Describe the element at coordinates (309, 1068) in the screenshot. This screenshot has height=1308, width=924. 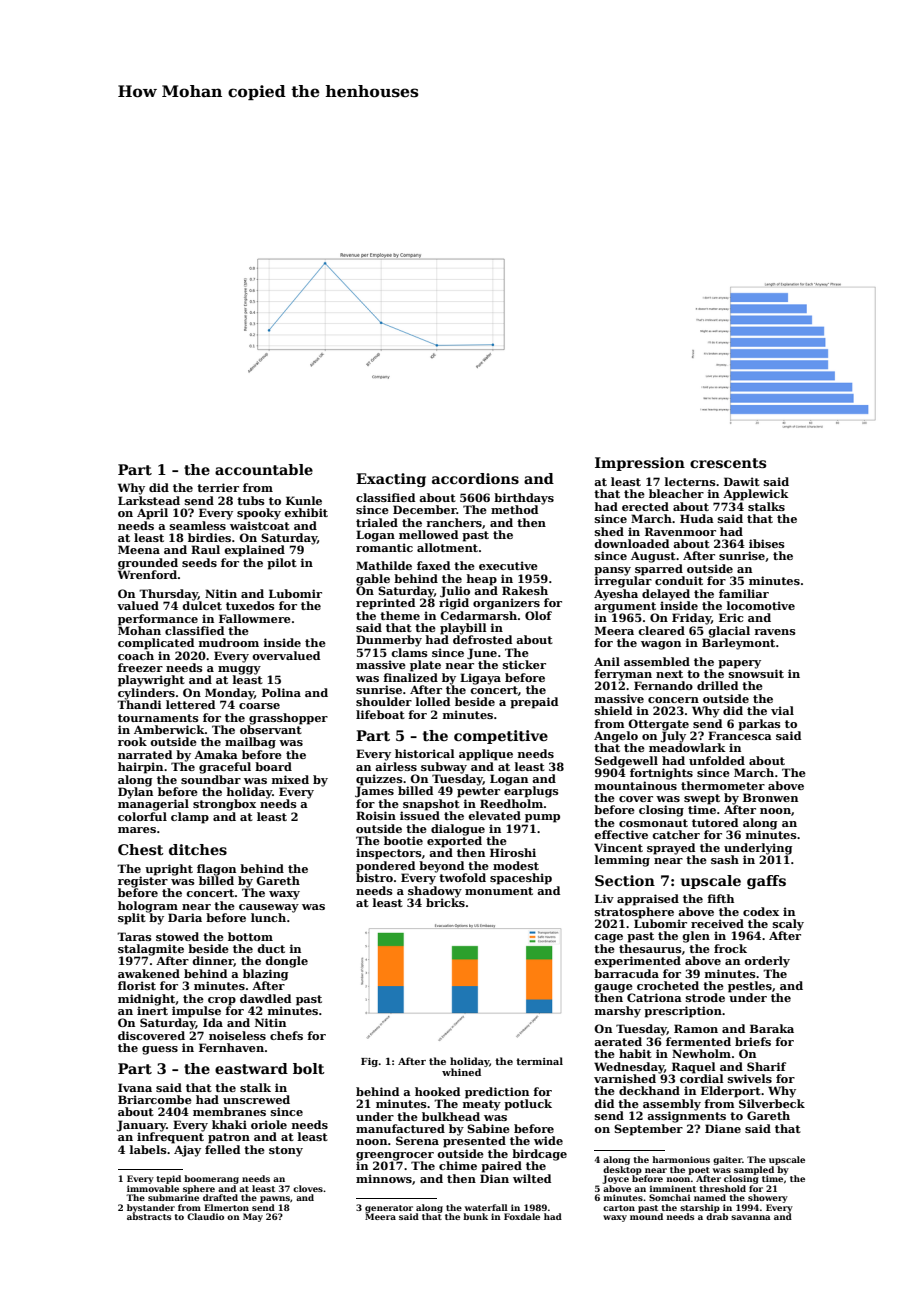
I see `bolt` at that location.
